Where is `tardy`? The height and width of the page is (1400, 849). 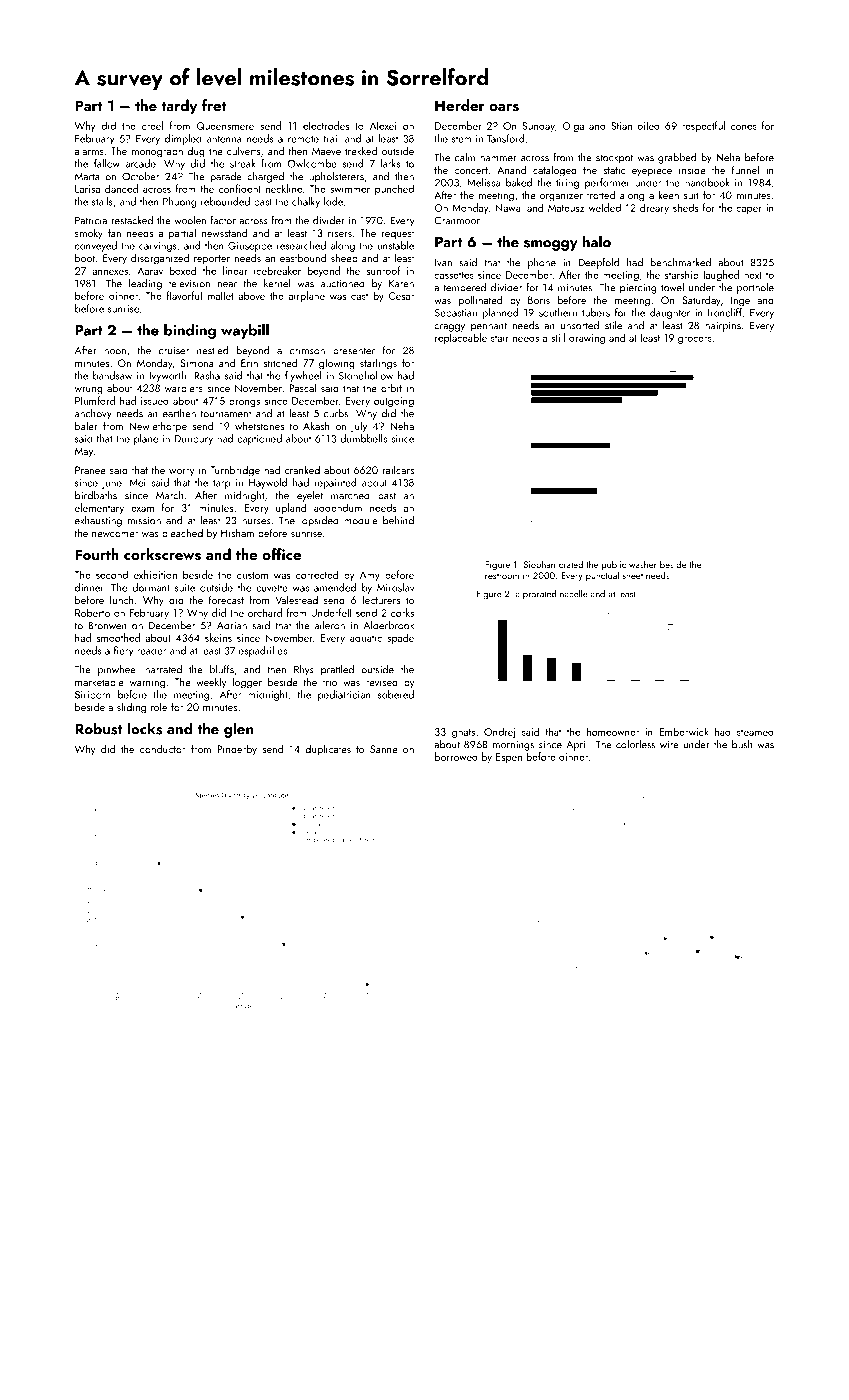
tardy is located at coordinates (179, 107).
